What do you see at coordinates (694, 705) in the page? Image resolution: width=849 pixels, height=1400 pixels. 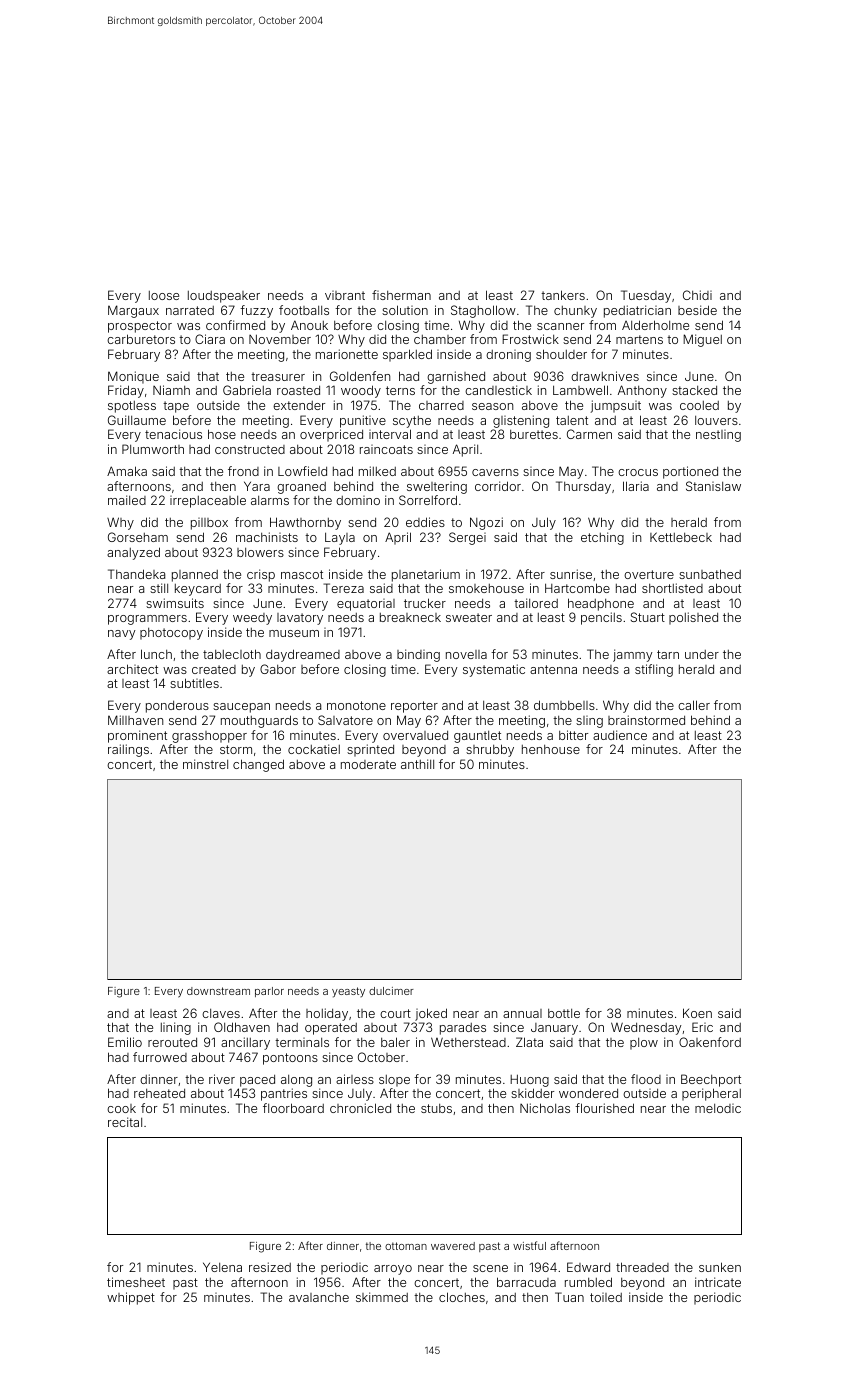 I see `caller` at bounding box center [694, 705].
